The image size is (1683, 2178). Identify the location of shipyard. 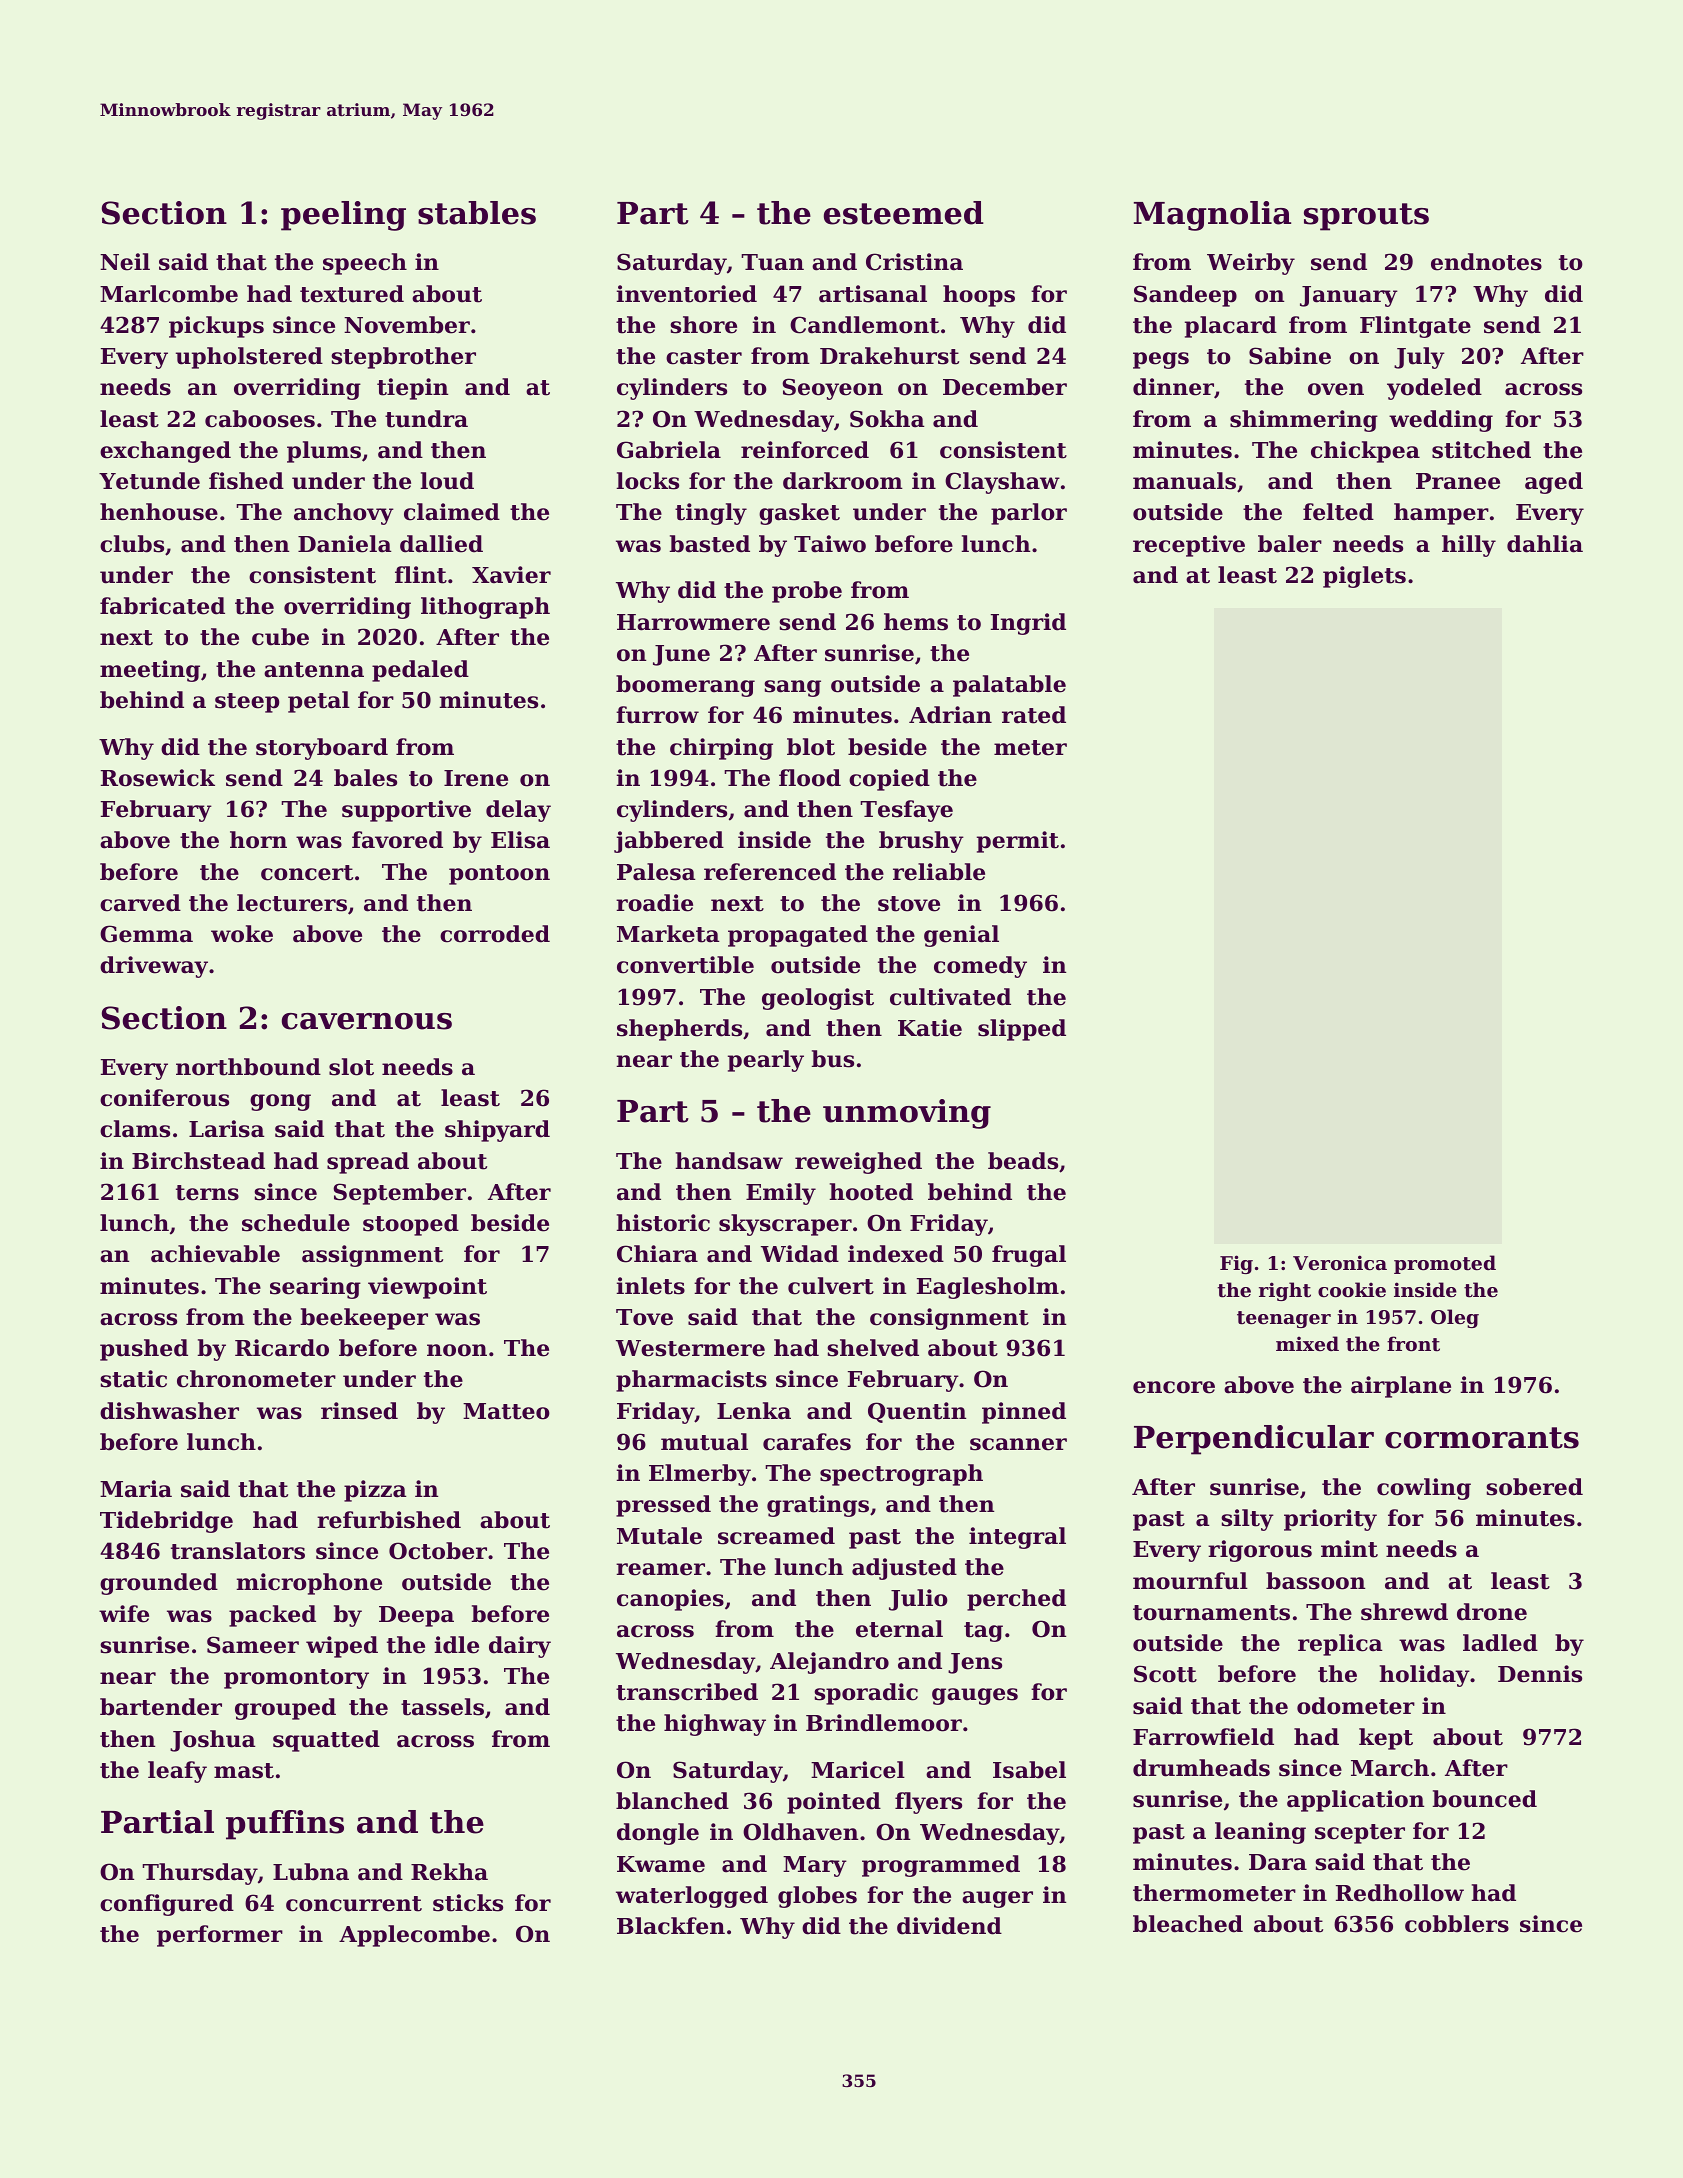
(497, 1131).
